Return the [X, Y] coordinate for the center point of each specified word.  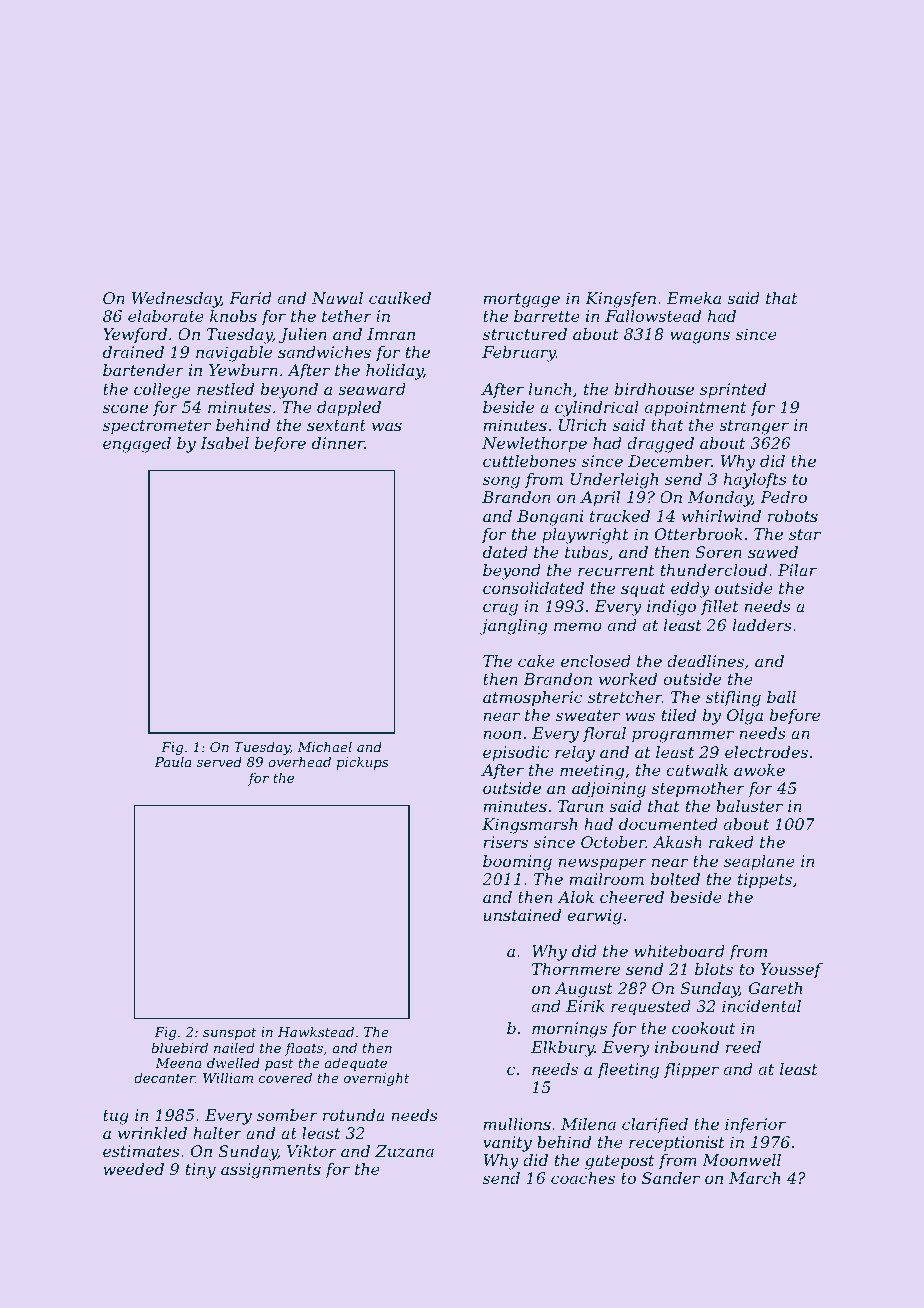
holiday [394, 372]
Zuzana [404, 1151]
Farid [250, 298]
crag [500, 609]
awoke [759, 770]
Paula [173, 761]
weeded [133, 1169]
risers [505, 842]
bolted [675, 879]
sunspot [230, 1034]
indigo [671, 608]
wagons [700, 337]
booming [517, 863]
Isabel [224, 443]
